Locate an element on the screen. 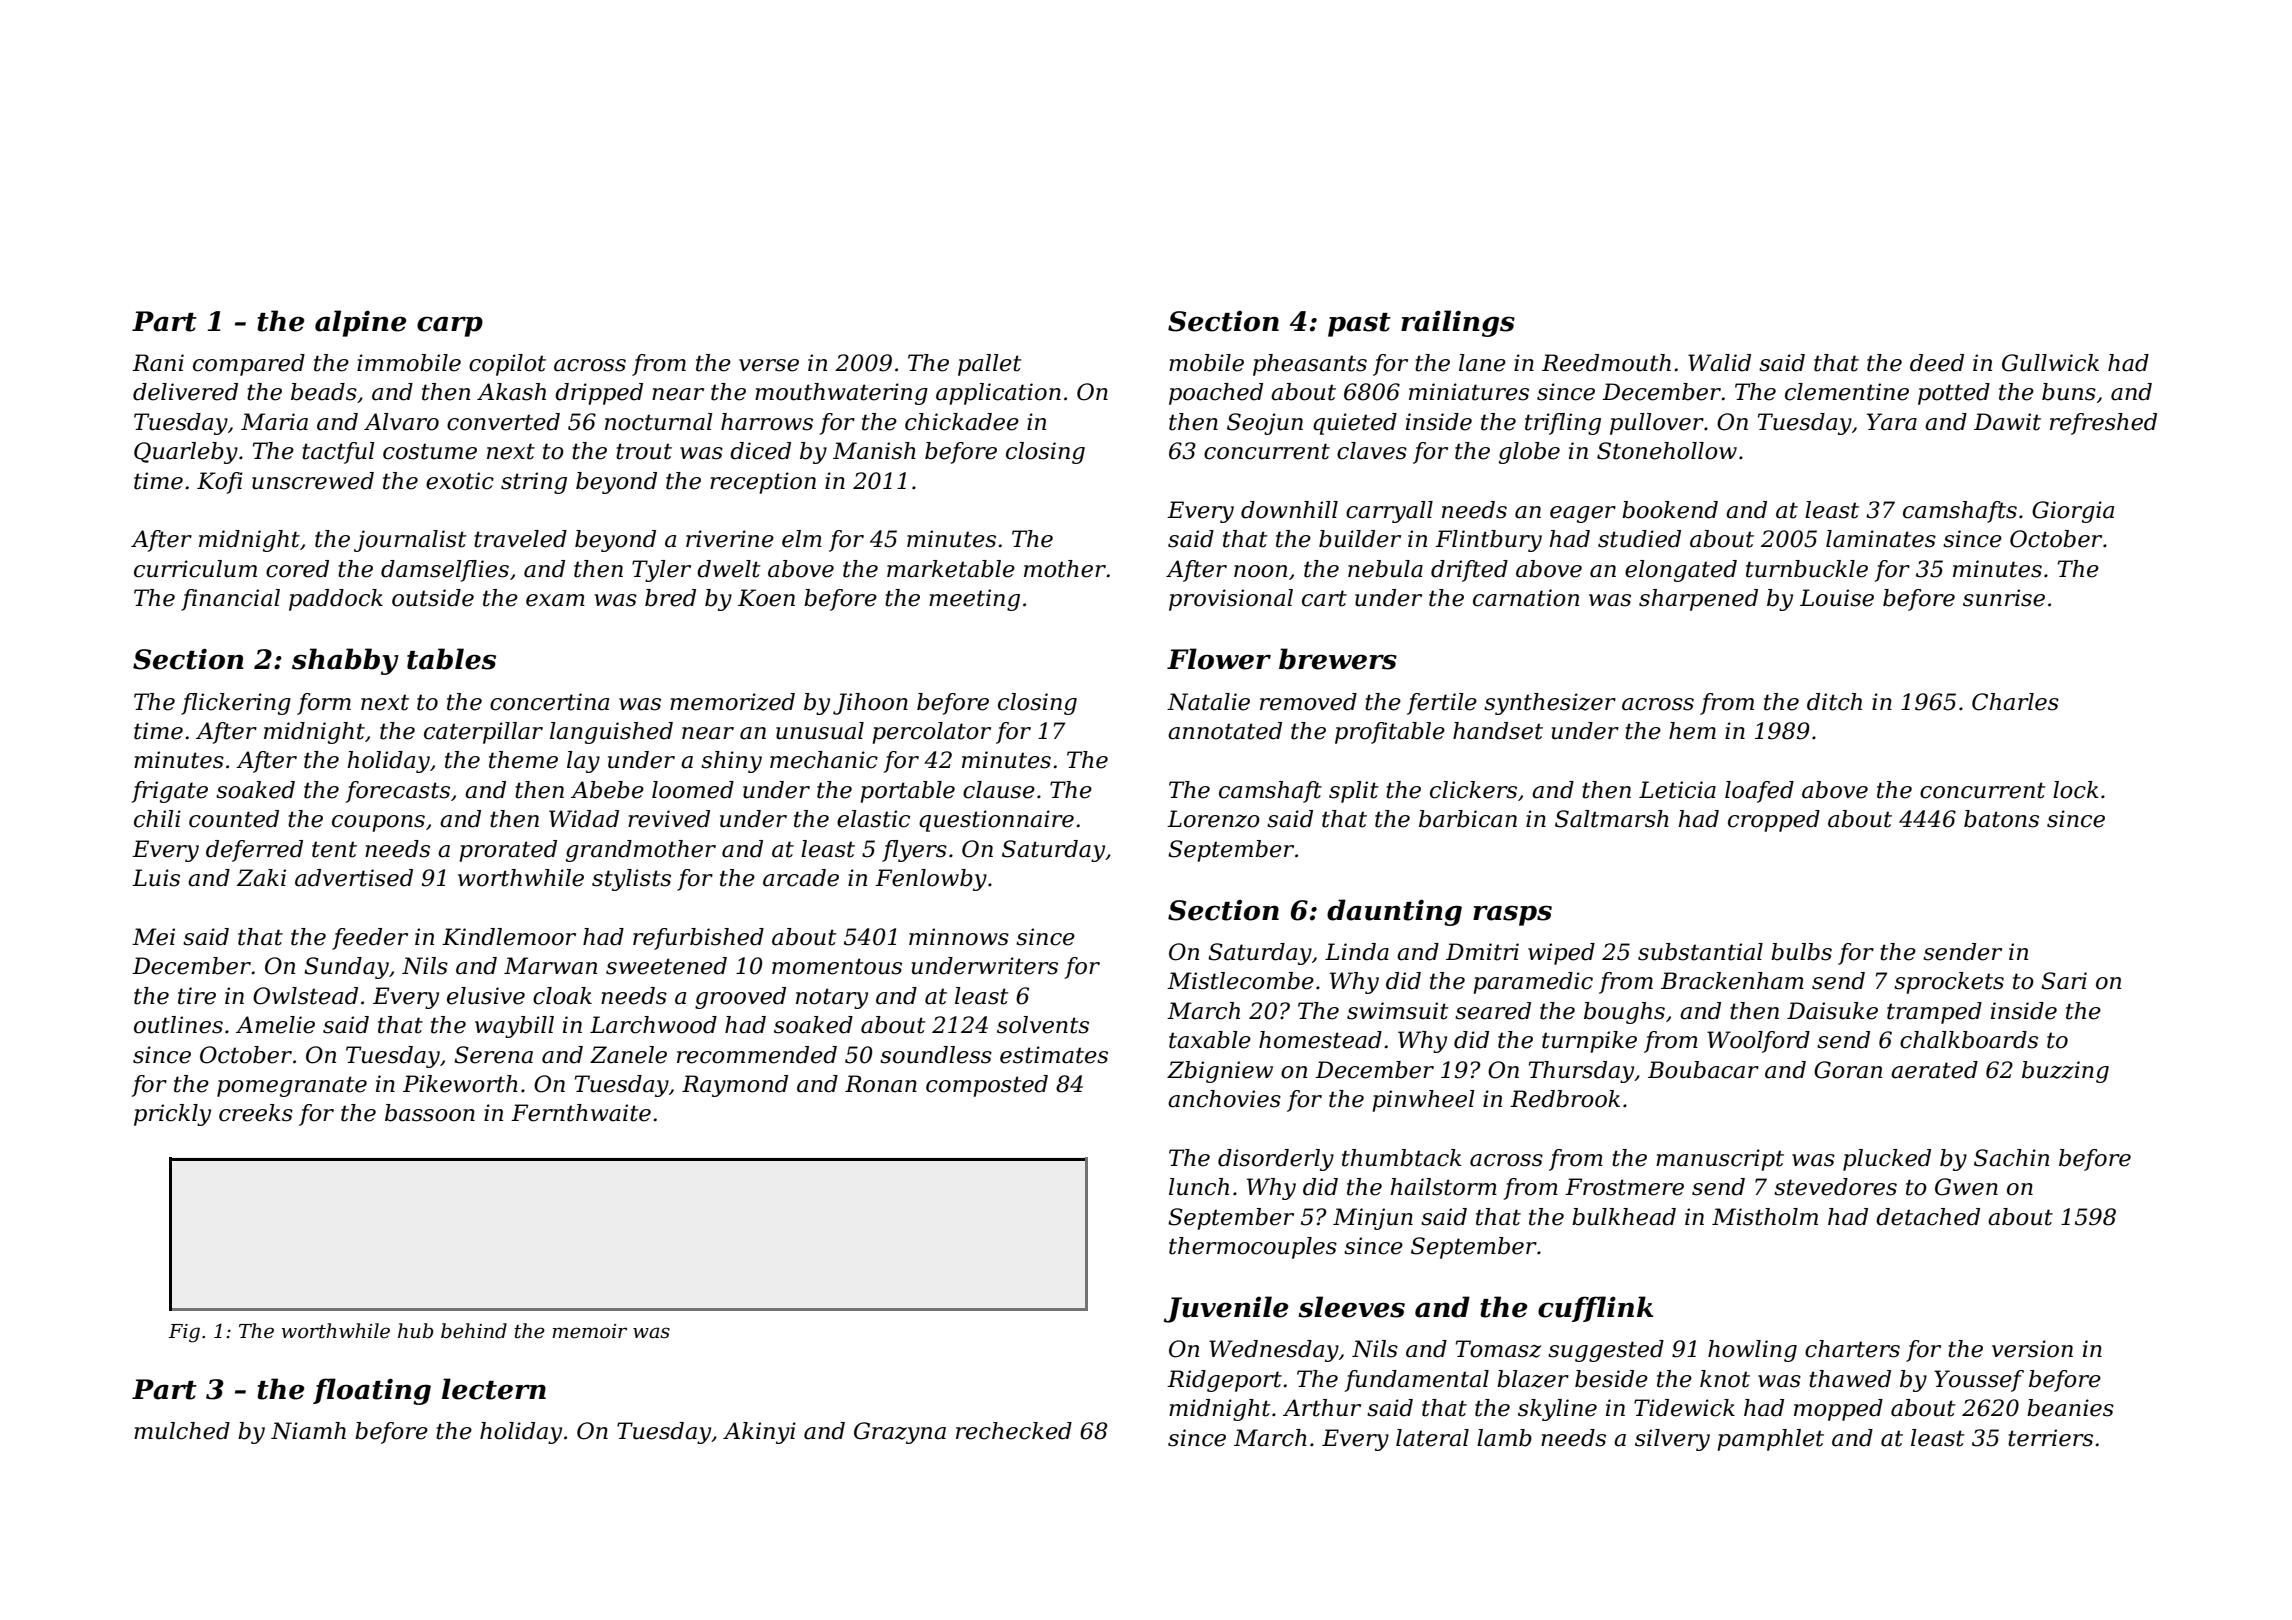  minnows is located at coordinates (959, 937).
